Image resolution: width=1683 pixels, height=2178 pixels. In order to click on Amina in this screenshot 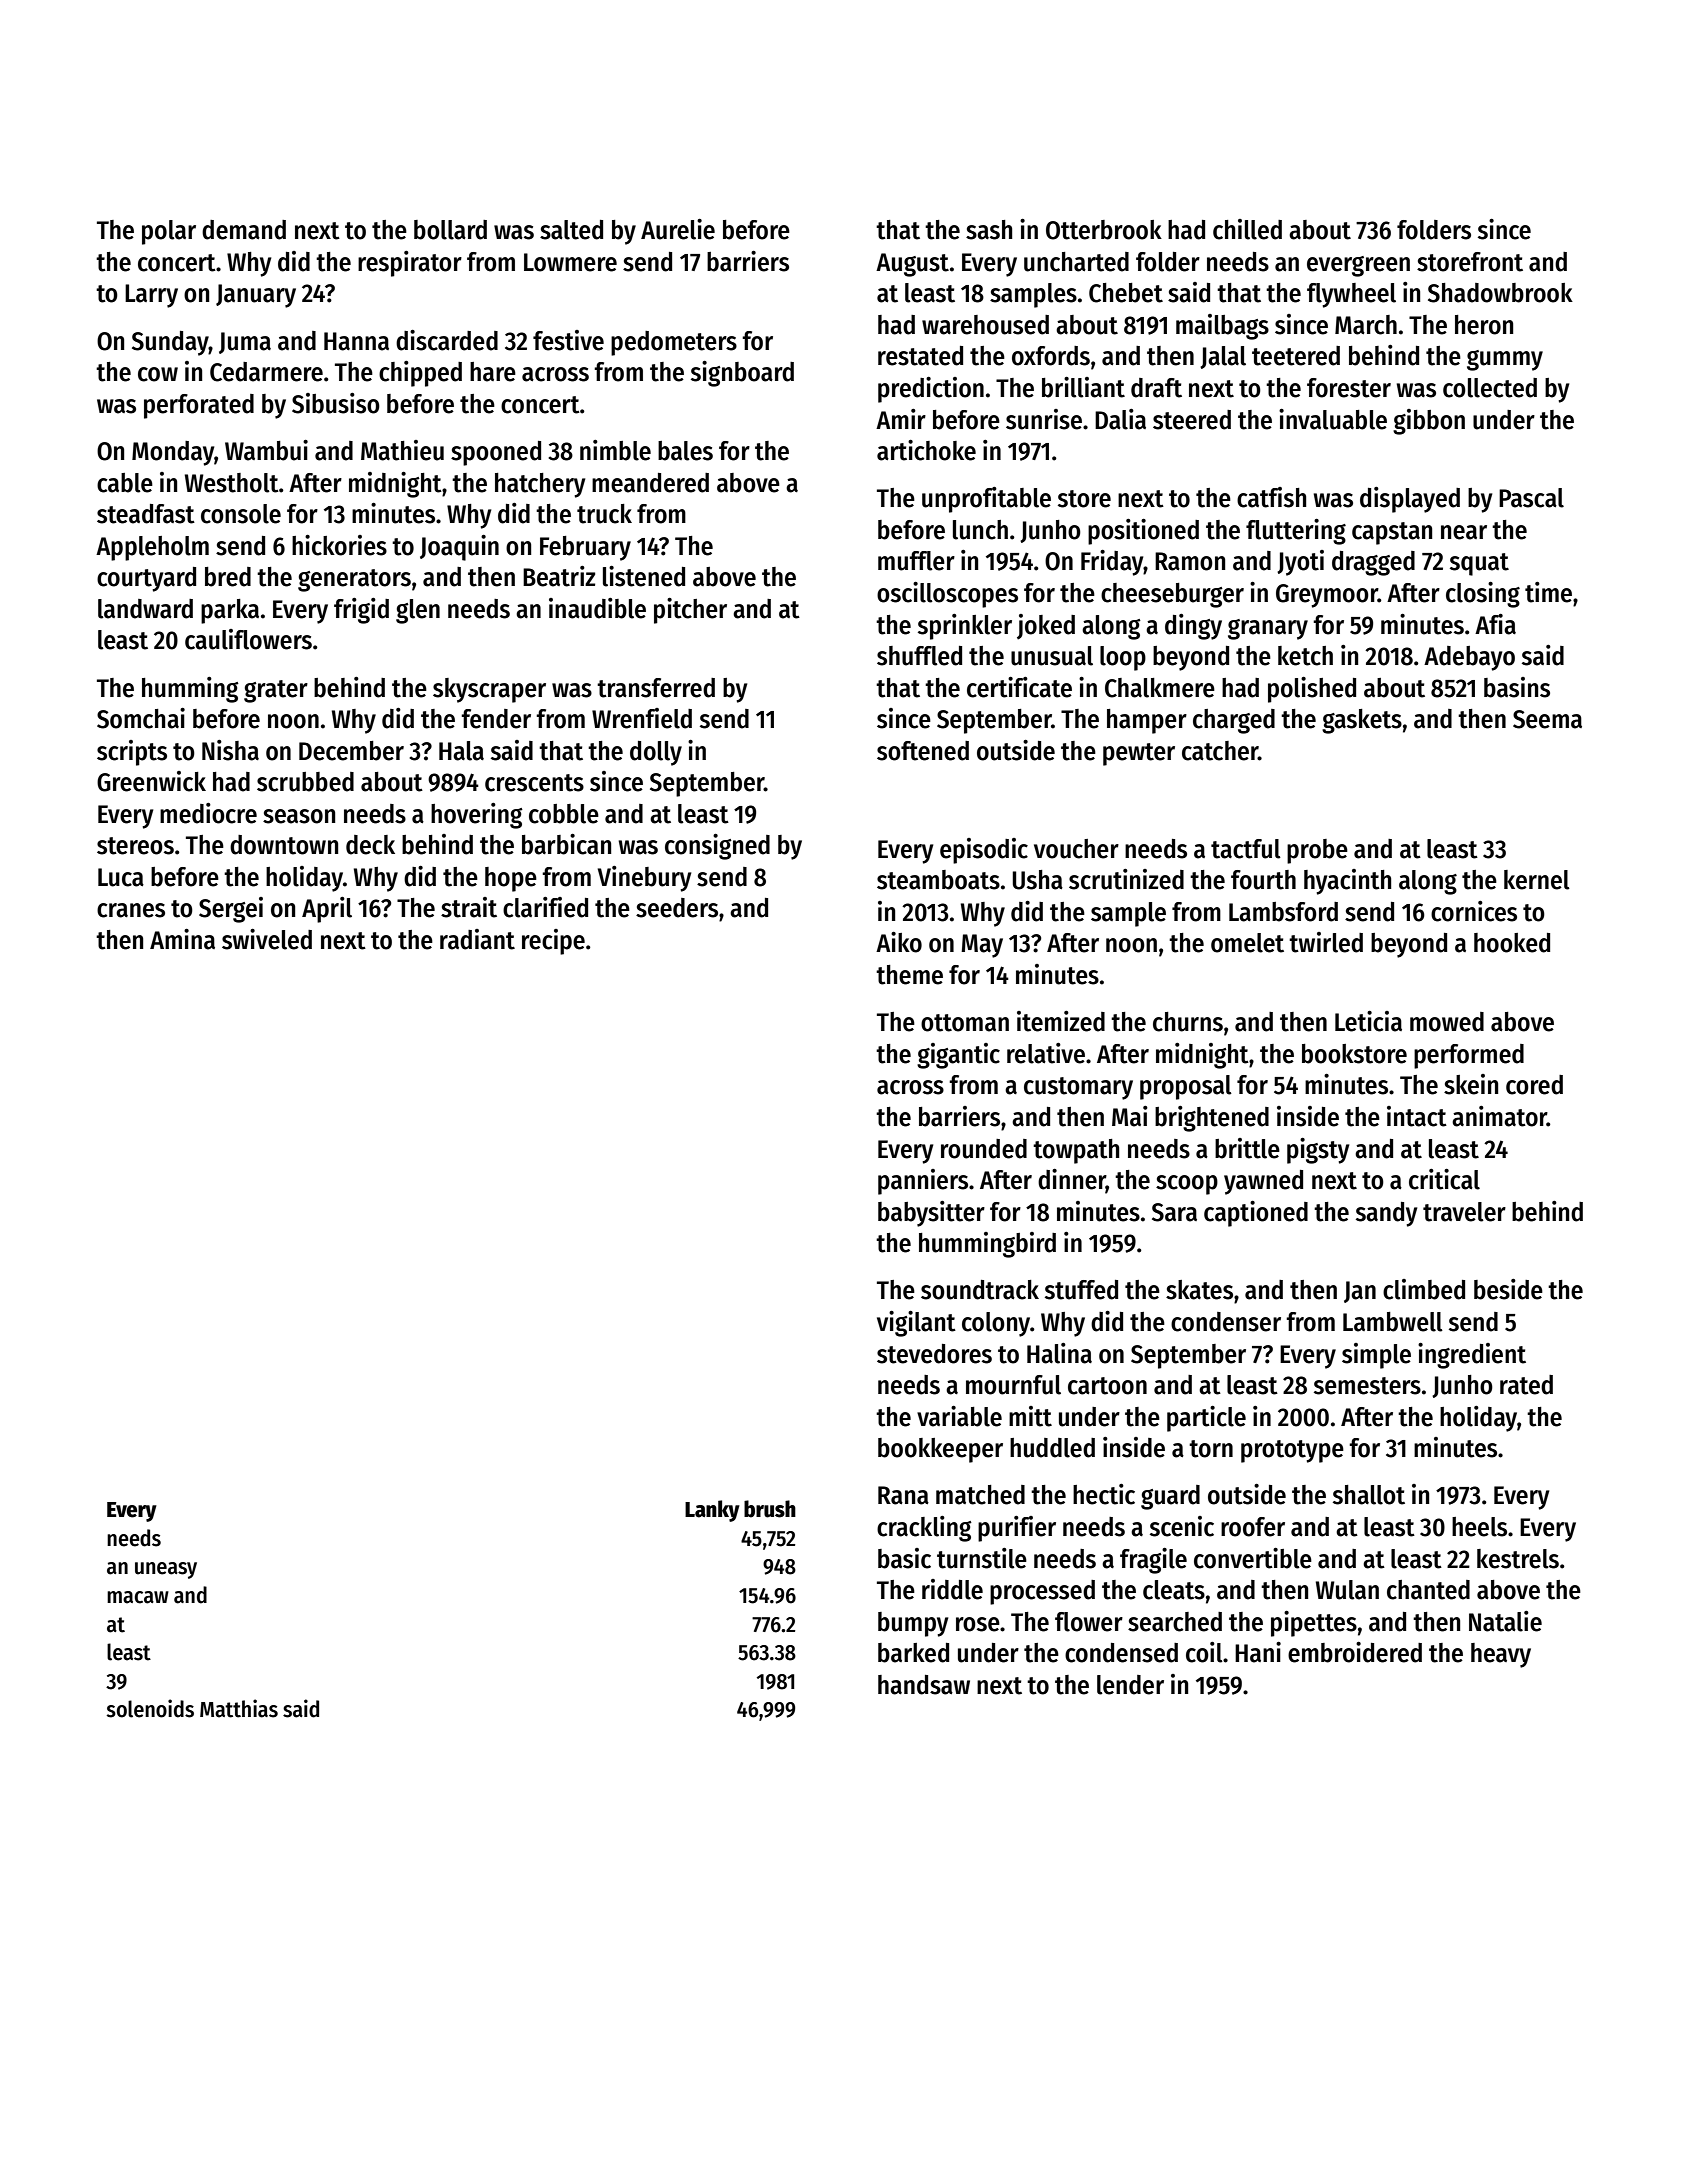, I will do `click(182, 939)`.
